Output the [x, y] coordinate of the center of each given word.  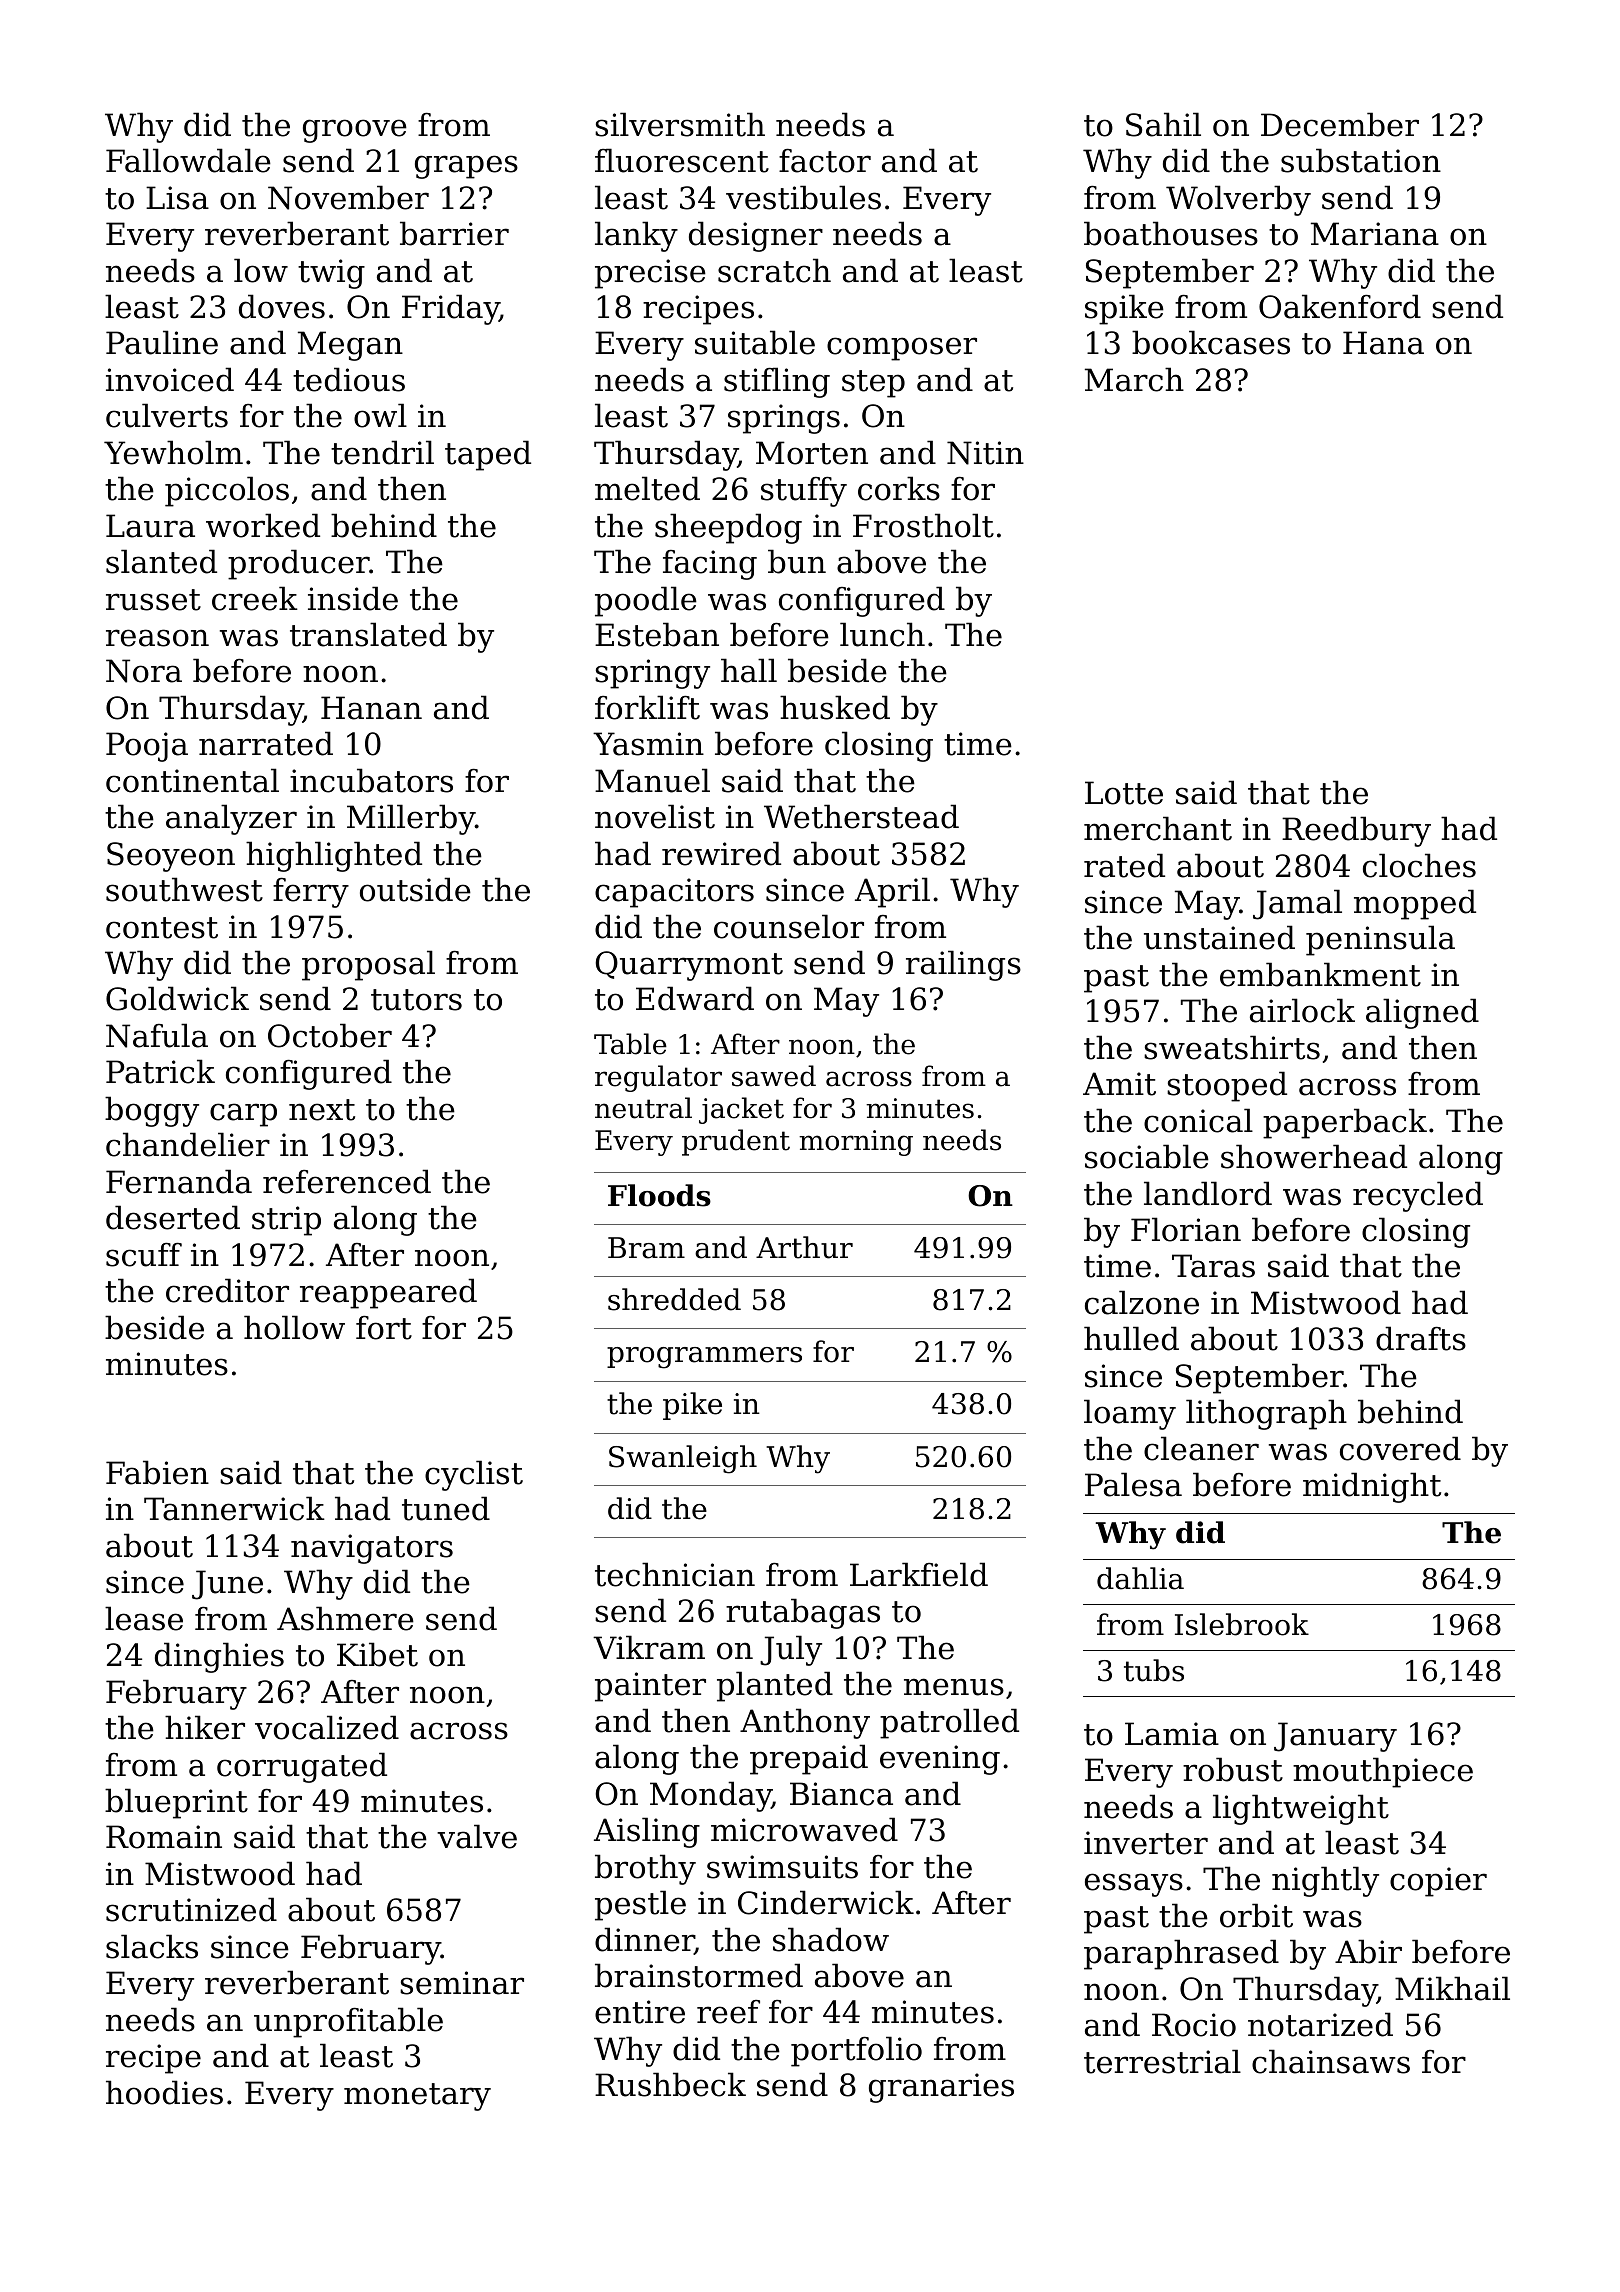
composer [902, 349]
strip [286, 1221]
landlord [1208, 1193]
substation [1361, 160]
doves [282, 306]
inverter [1146, 1843]
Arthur [804, 1247]
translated [368, 634]
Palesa [1133, 1484]
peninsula [1380, 940]
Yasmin [648, 744]
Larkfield [919, 1574]
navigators [372, 1549]
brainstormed [699, 1975]
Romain [164, 1837]
